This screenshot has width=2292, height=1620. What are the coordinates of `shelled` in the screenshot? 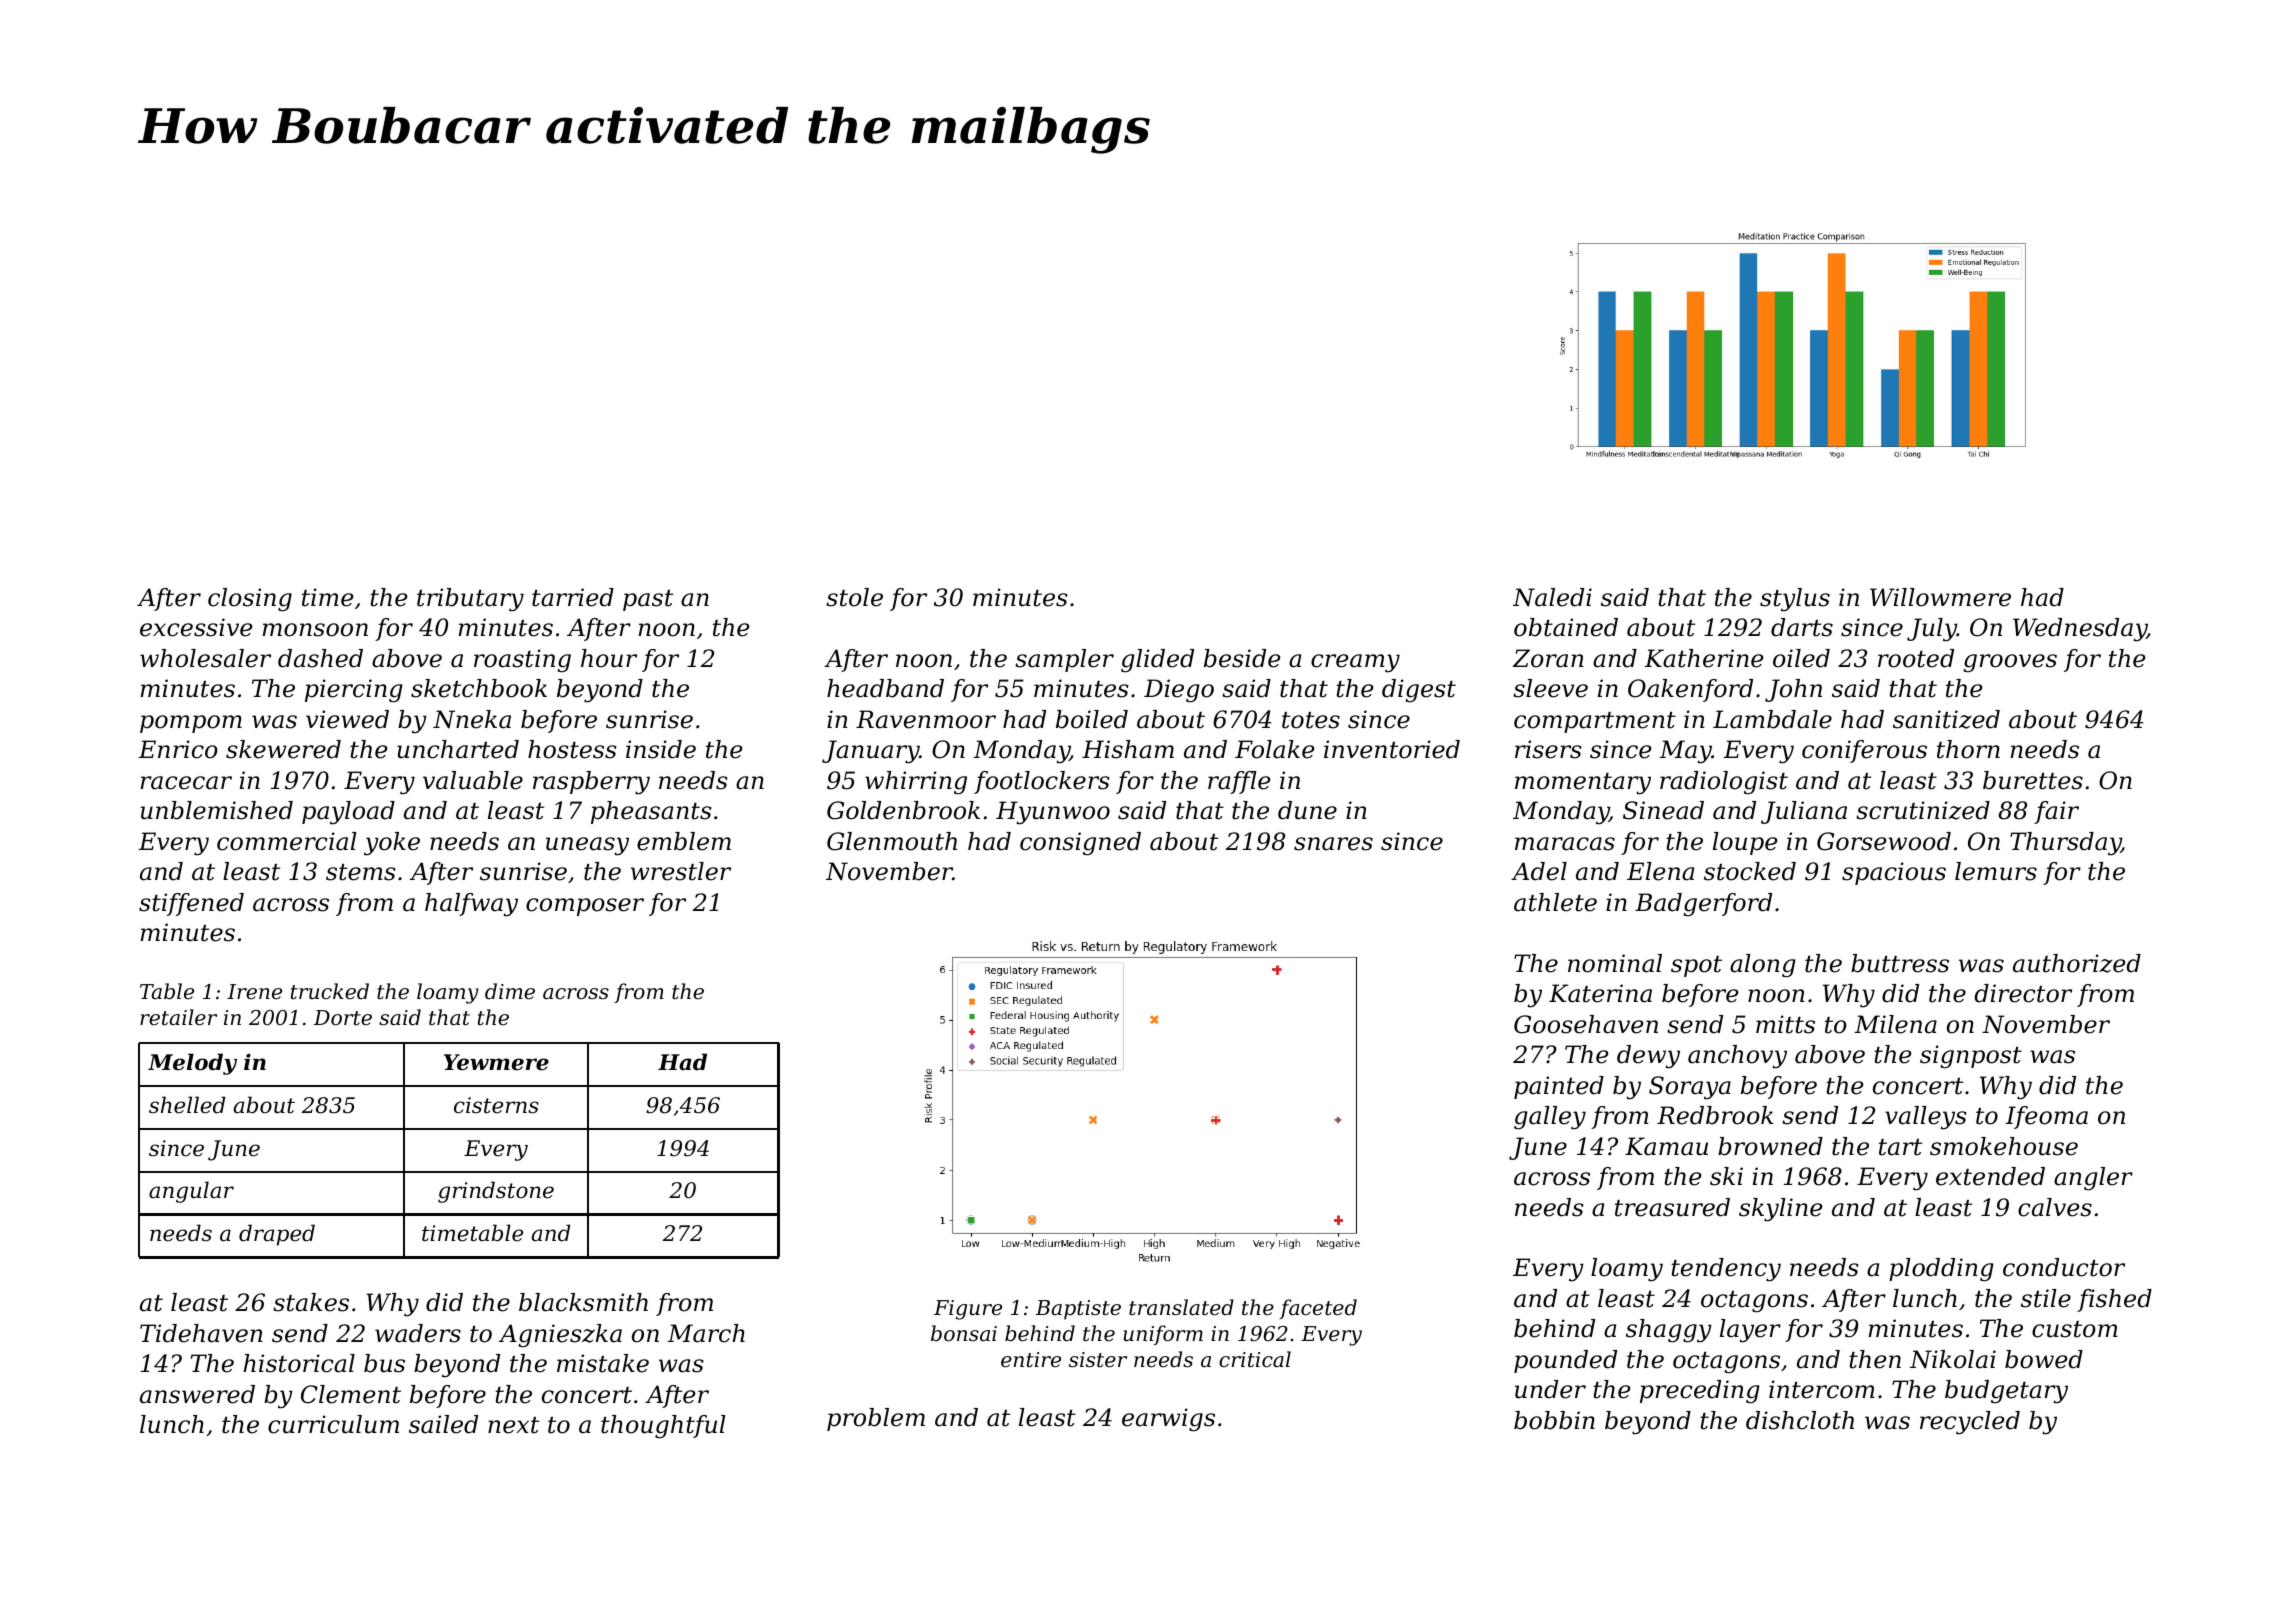 It's located at (187, 1105).
